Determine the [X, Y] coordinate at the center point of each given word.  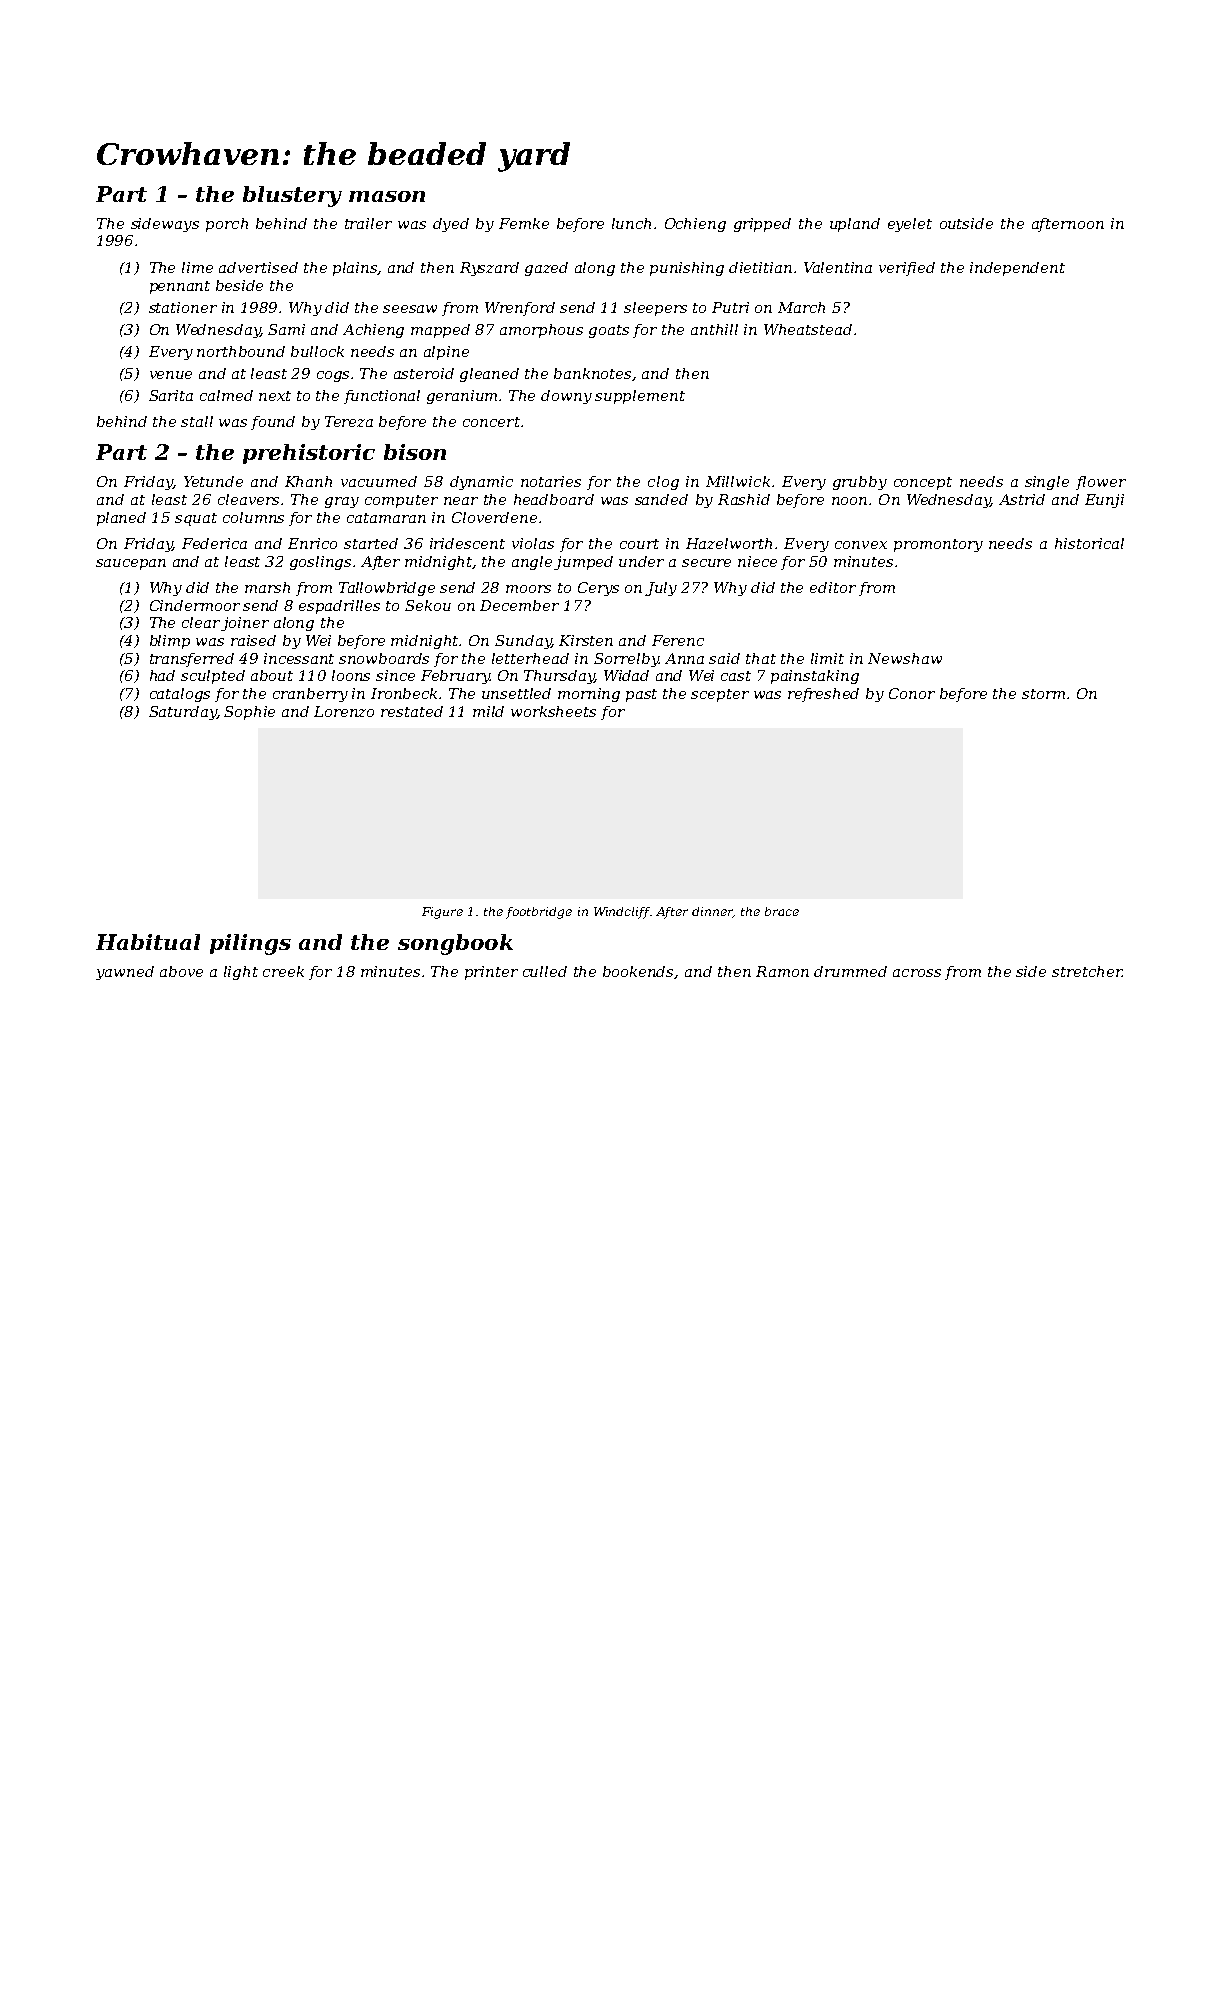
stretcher [1087, 971]
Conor [912, 693]
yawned [125, 973]
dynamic [481, 483]
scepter [720, 695]
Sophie [249, 713]
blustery [292, 196]
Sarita [171, 395]
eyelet [910, 225]
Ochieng [695, 225]
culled [545, 971]
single [1047, 483]
